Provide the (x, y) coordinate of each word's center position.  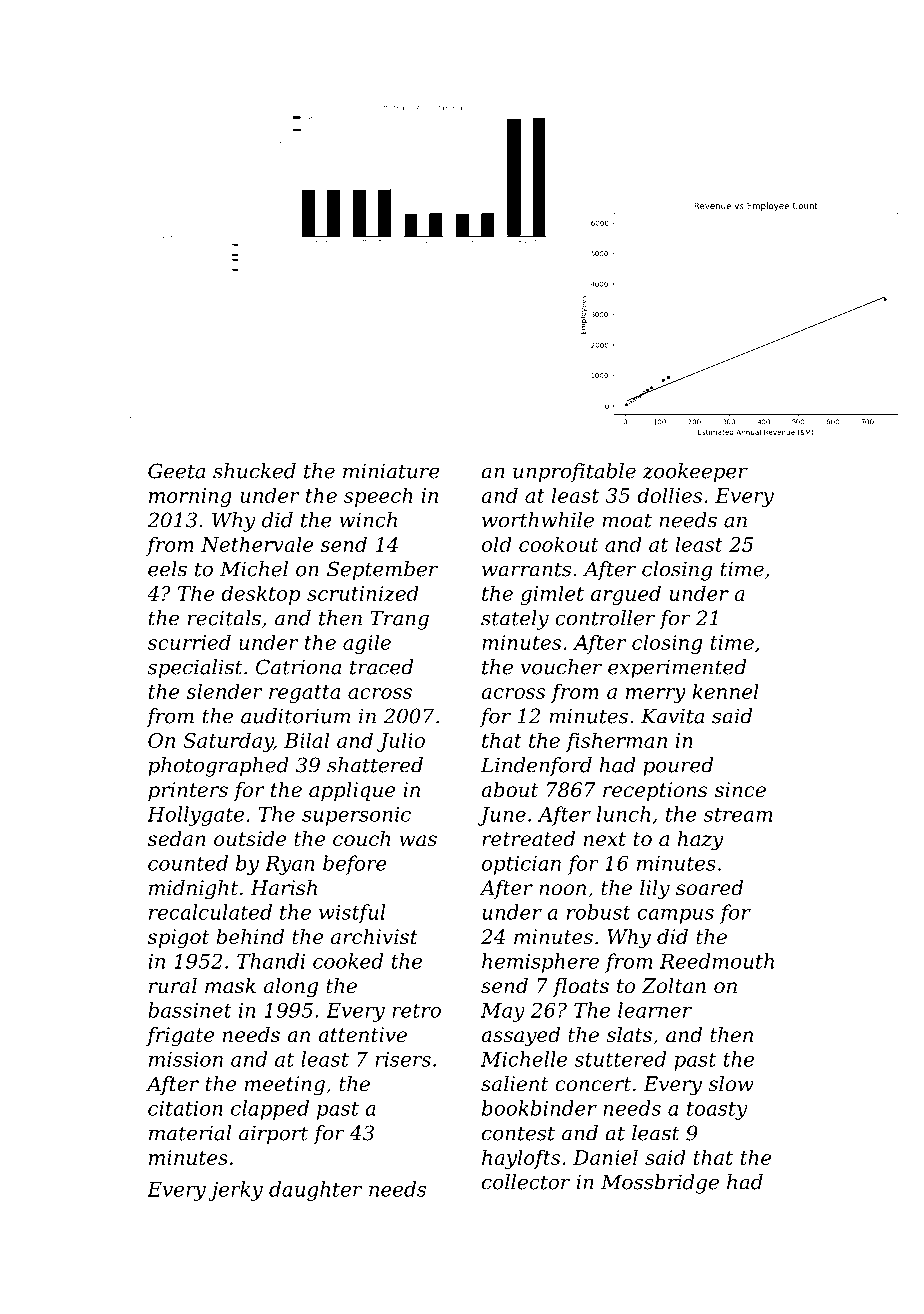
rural (173, 986)
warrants (526, 569)
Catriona (298, 667)
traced (381, 667)
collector (526, 1182)
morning (190, 497)
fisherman (616, 742)
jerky (235, 1191)
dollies (669, 495)
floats (581, 987)
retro (416, 1011)
